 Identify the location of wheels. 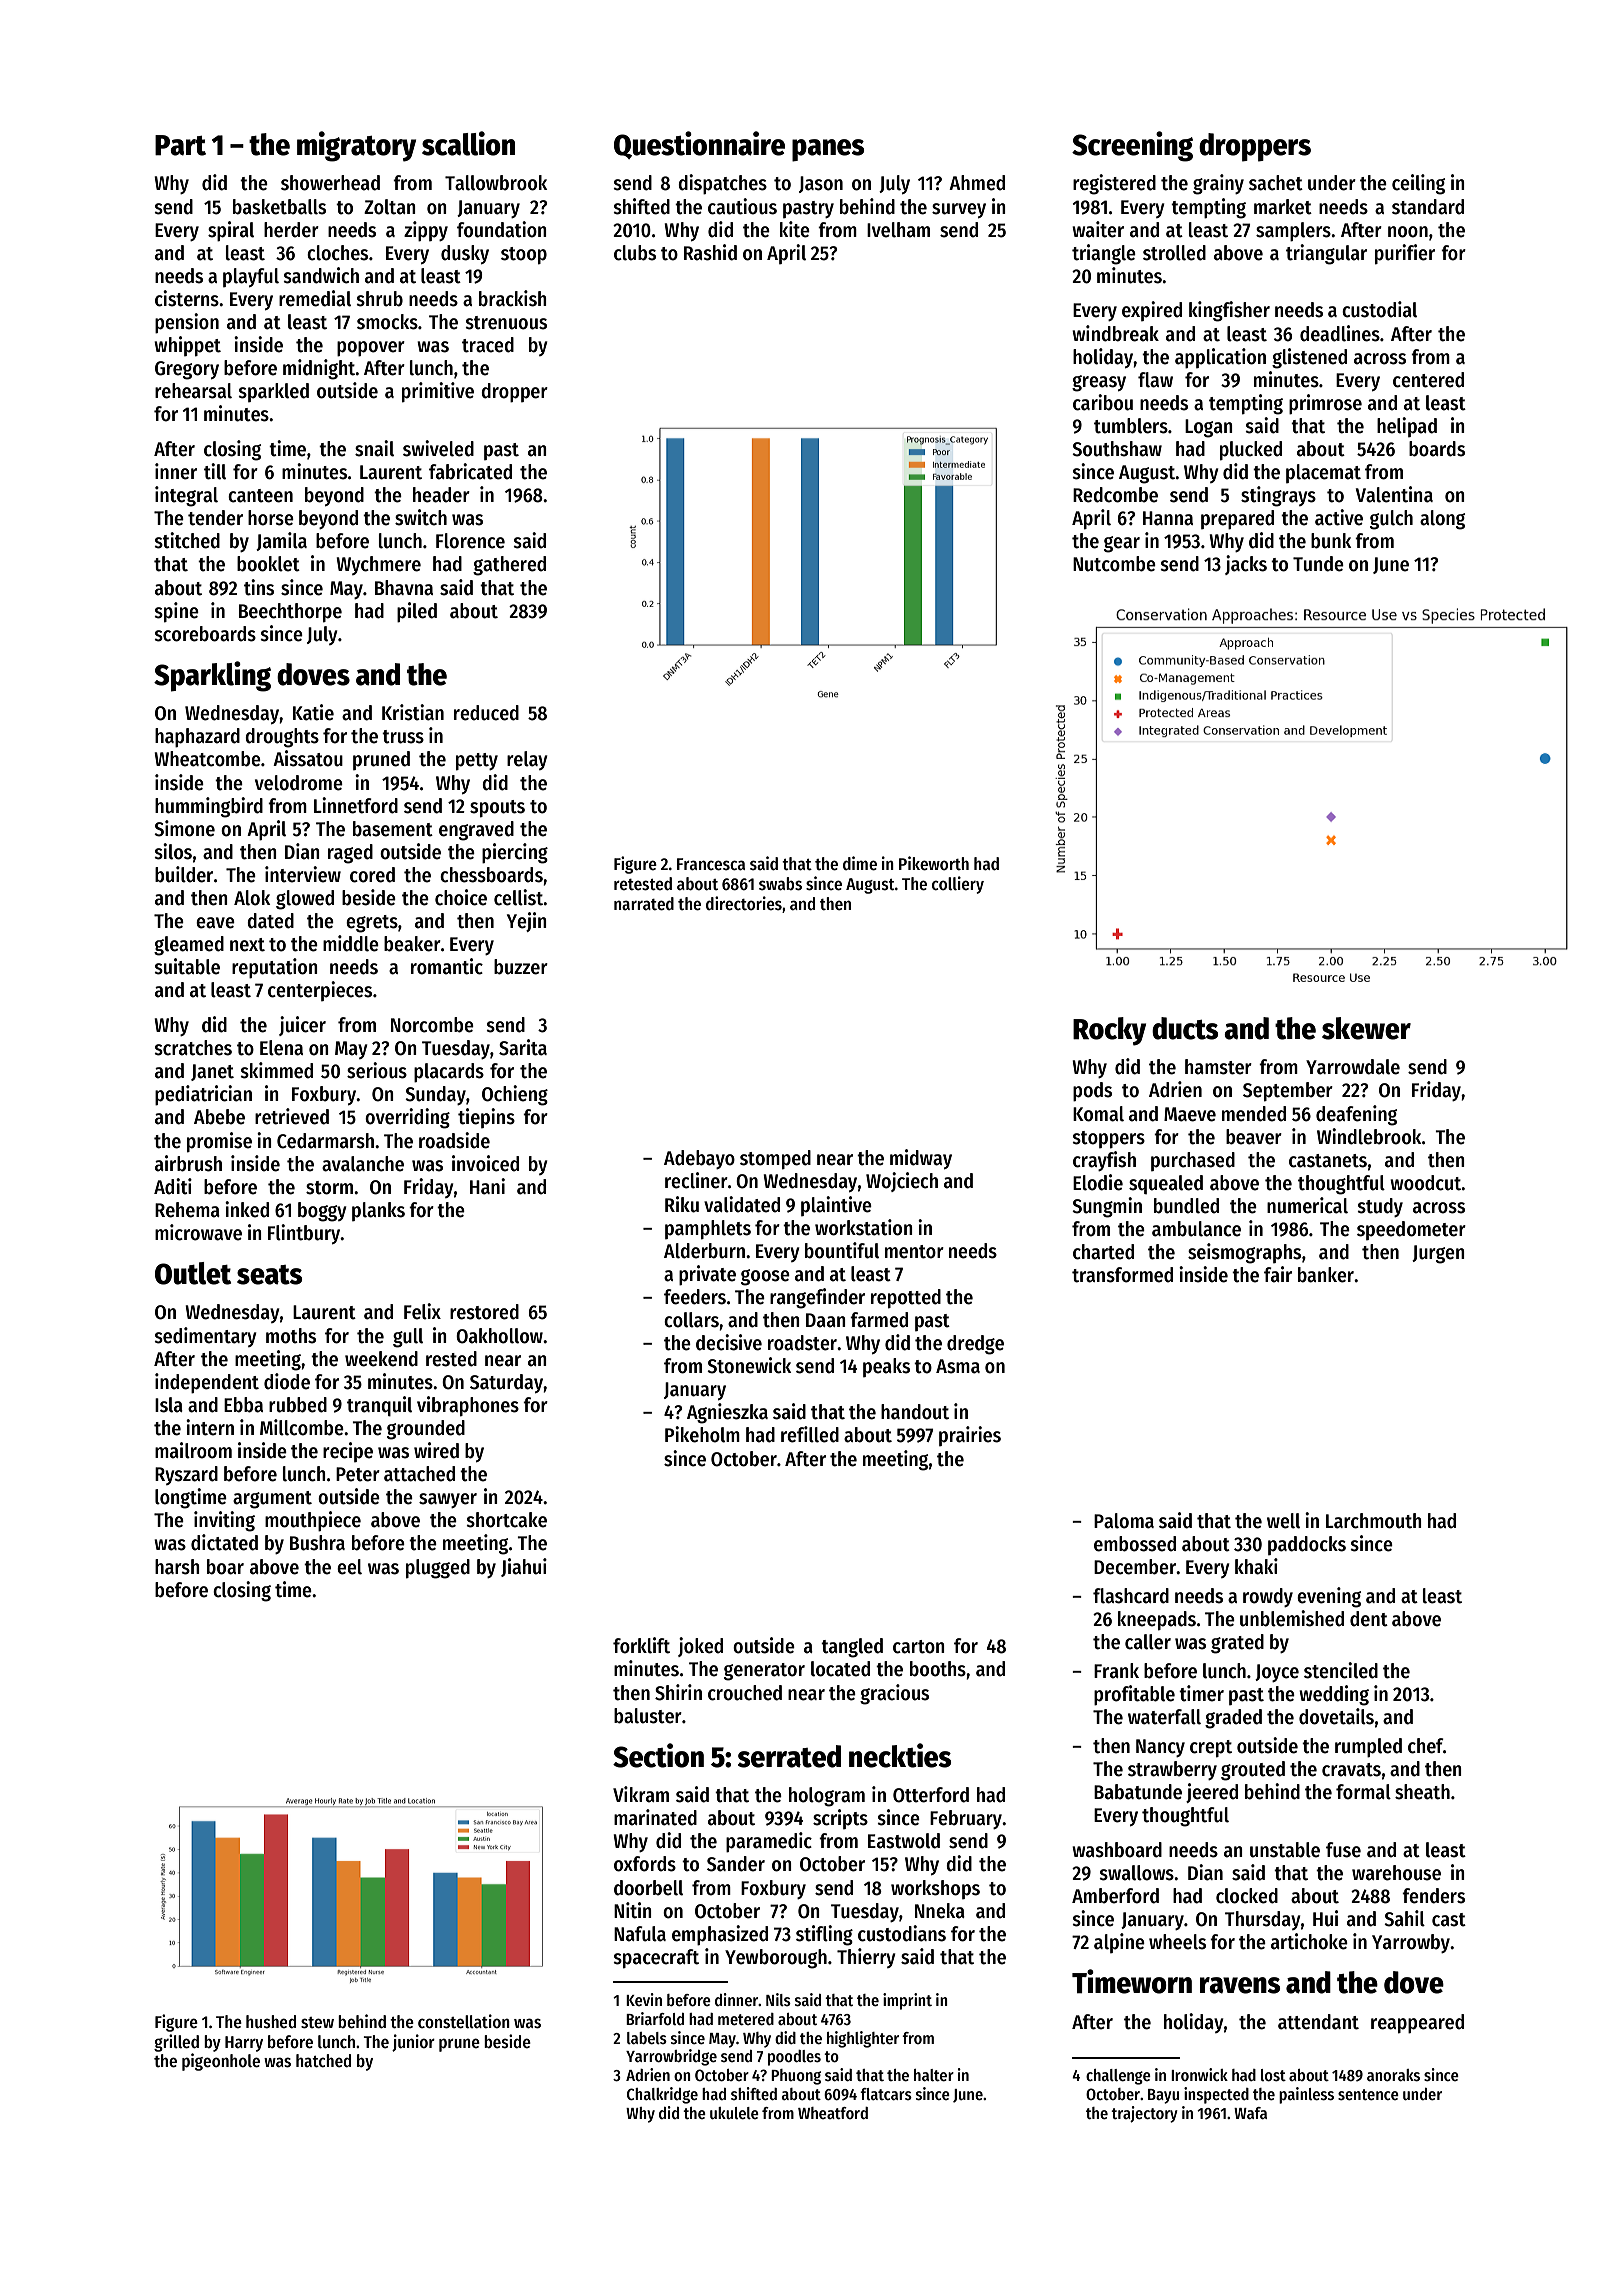
(1177, 1942).
